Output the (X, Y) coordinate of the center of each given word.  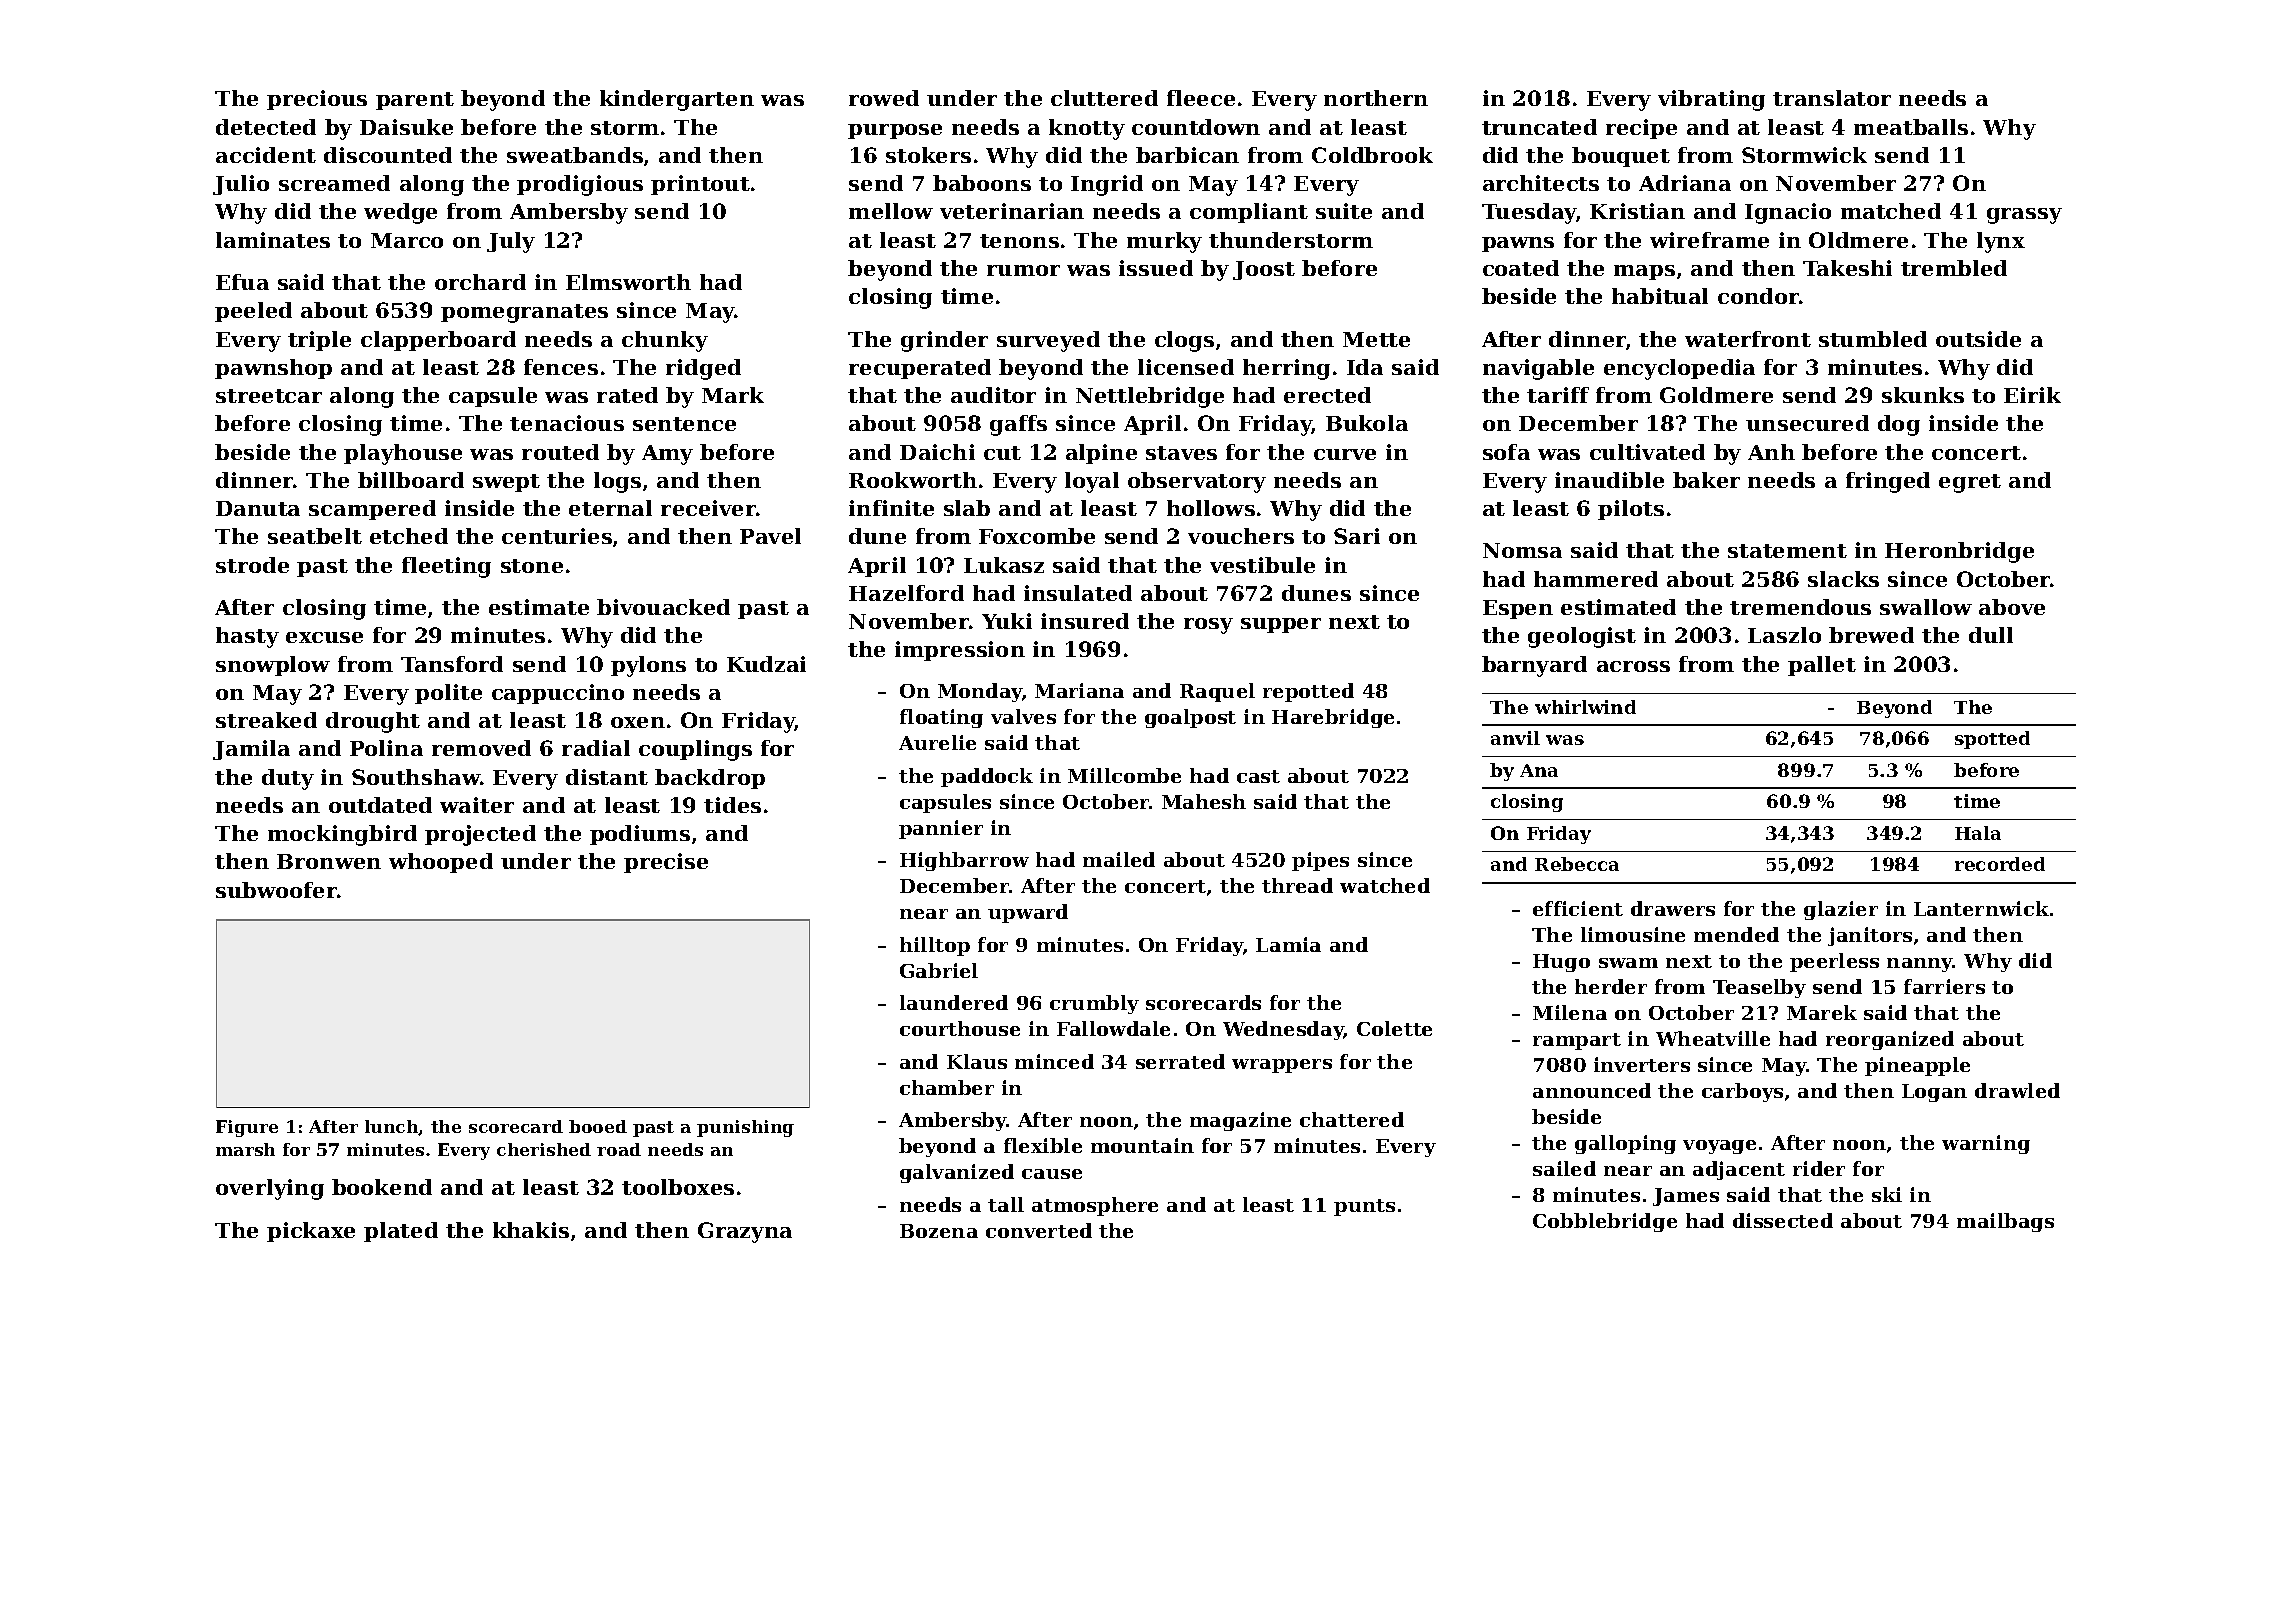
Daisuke (406, 127)
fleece (1201, 98)
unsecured (1807, 423)
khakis (531, 1230)
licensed (1186, 367)
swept (506, 483)
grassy (2024, 216)
